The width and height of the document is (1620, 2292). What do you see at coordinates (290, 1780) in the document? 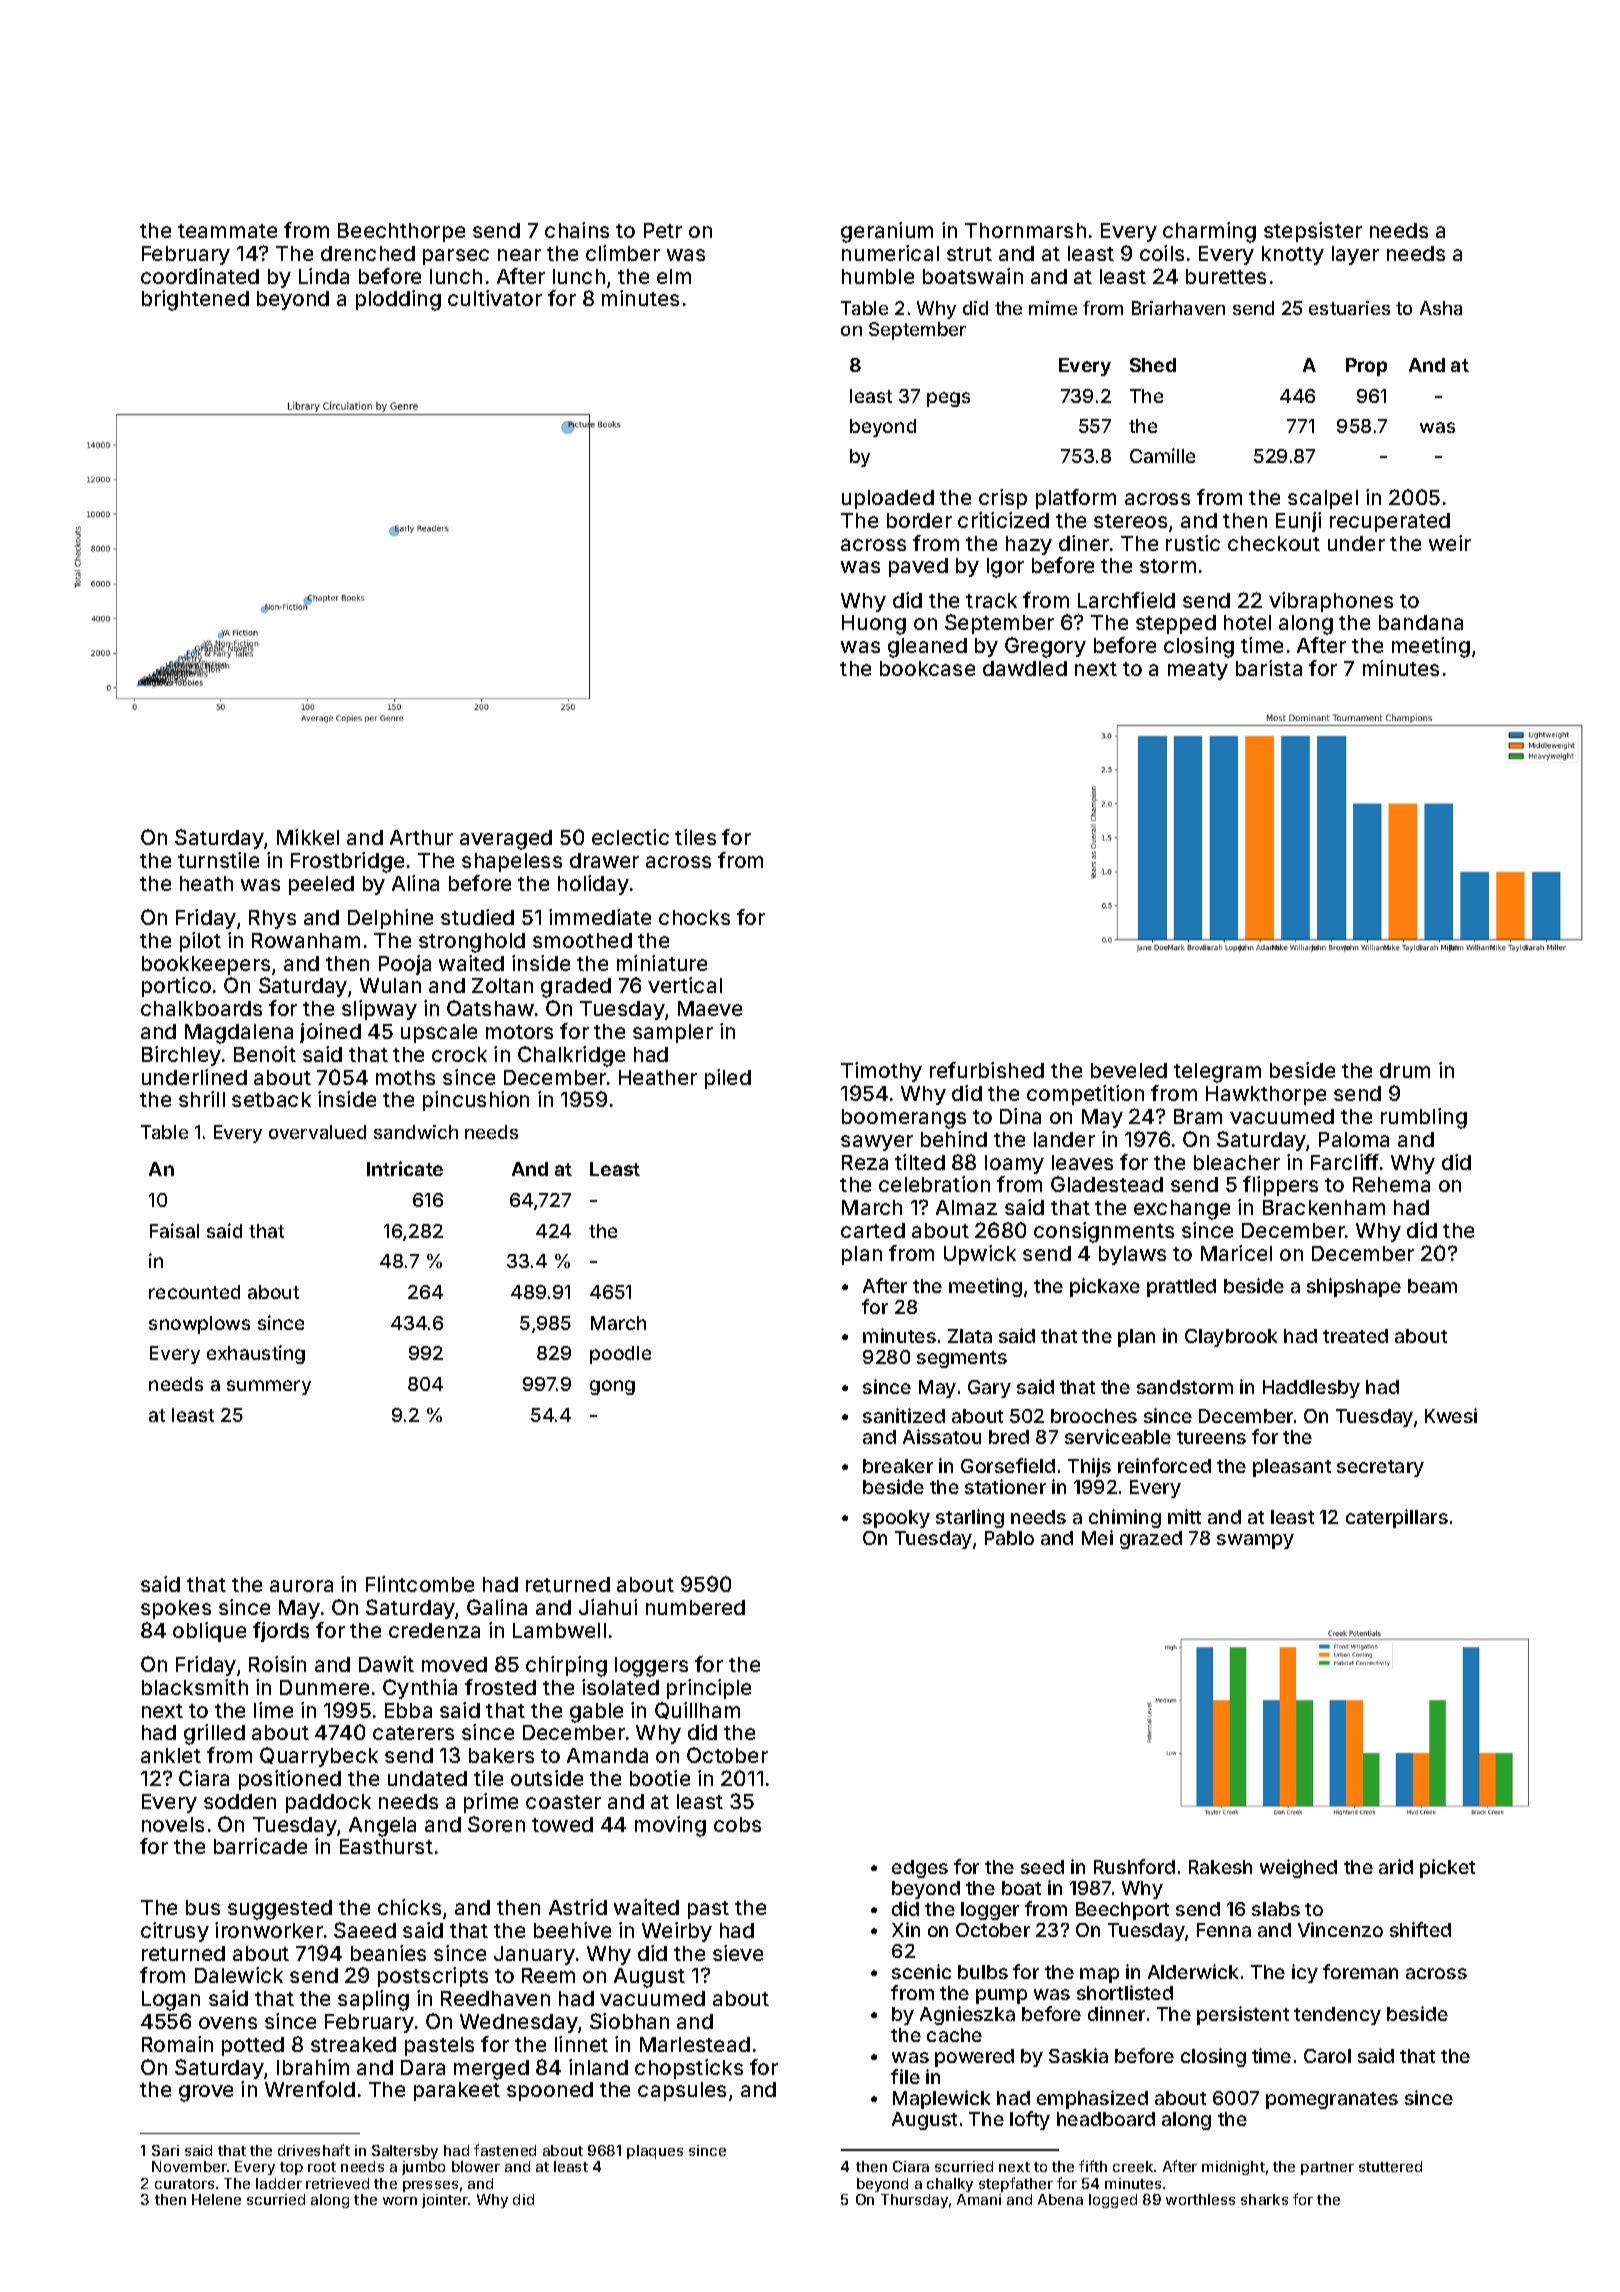
I see `positioned` at bounding box center [290, 1780].
